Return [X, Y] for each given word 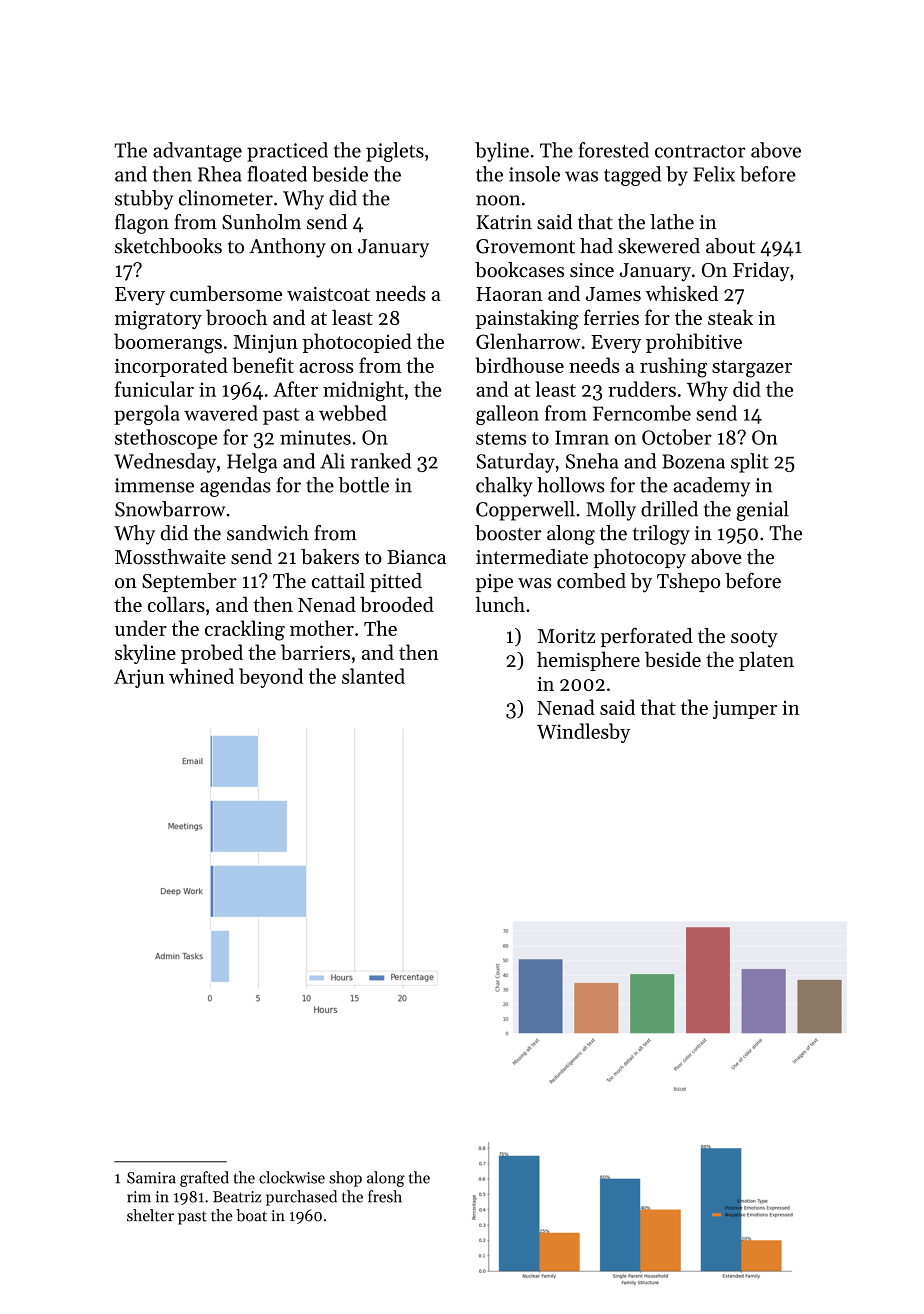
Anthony [287, 248]
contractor [700, 151]
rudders [642, 389]
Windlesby [583, 733]
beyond [271, 678]
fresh [385, 1196]
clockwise [292, 1177]
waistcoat [328, 294]
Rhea [220, 174]
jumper [745, 709]
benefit [263, 365]
